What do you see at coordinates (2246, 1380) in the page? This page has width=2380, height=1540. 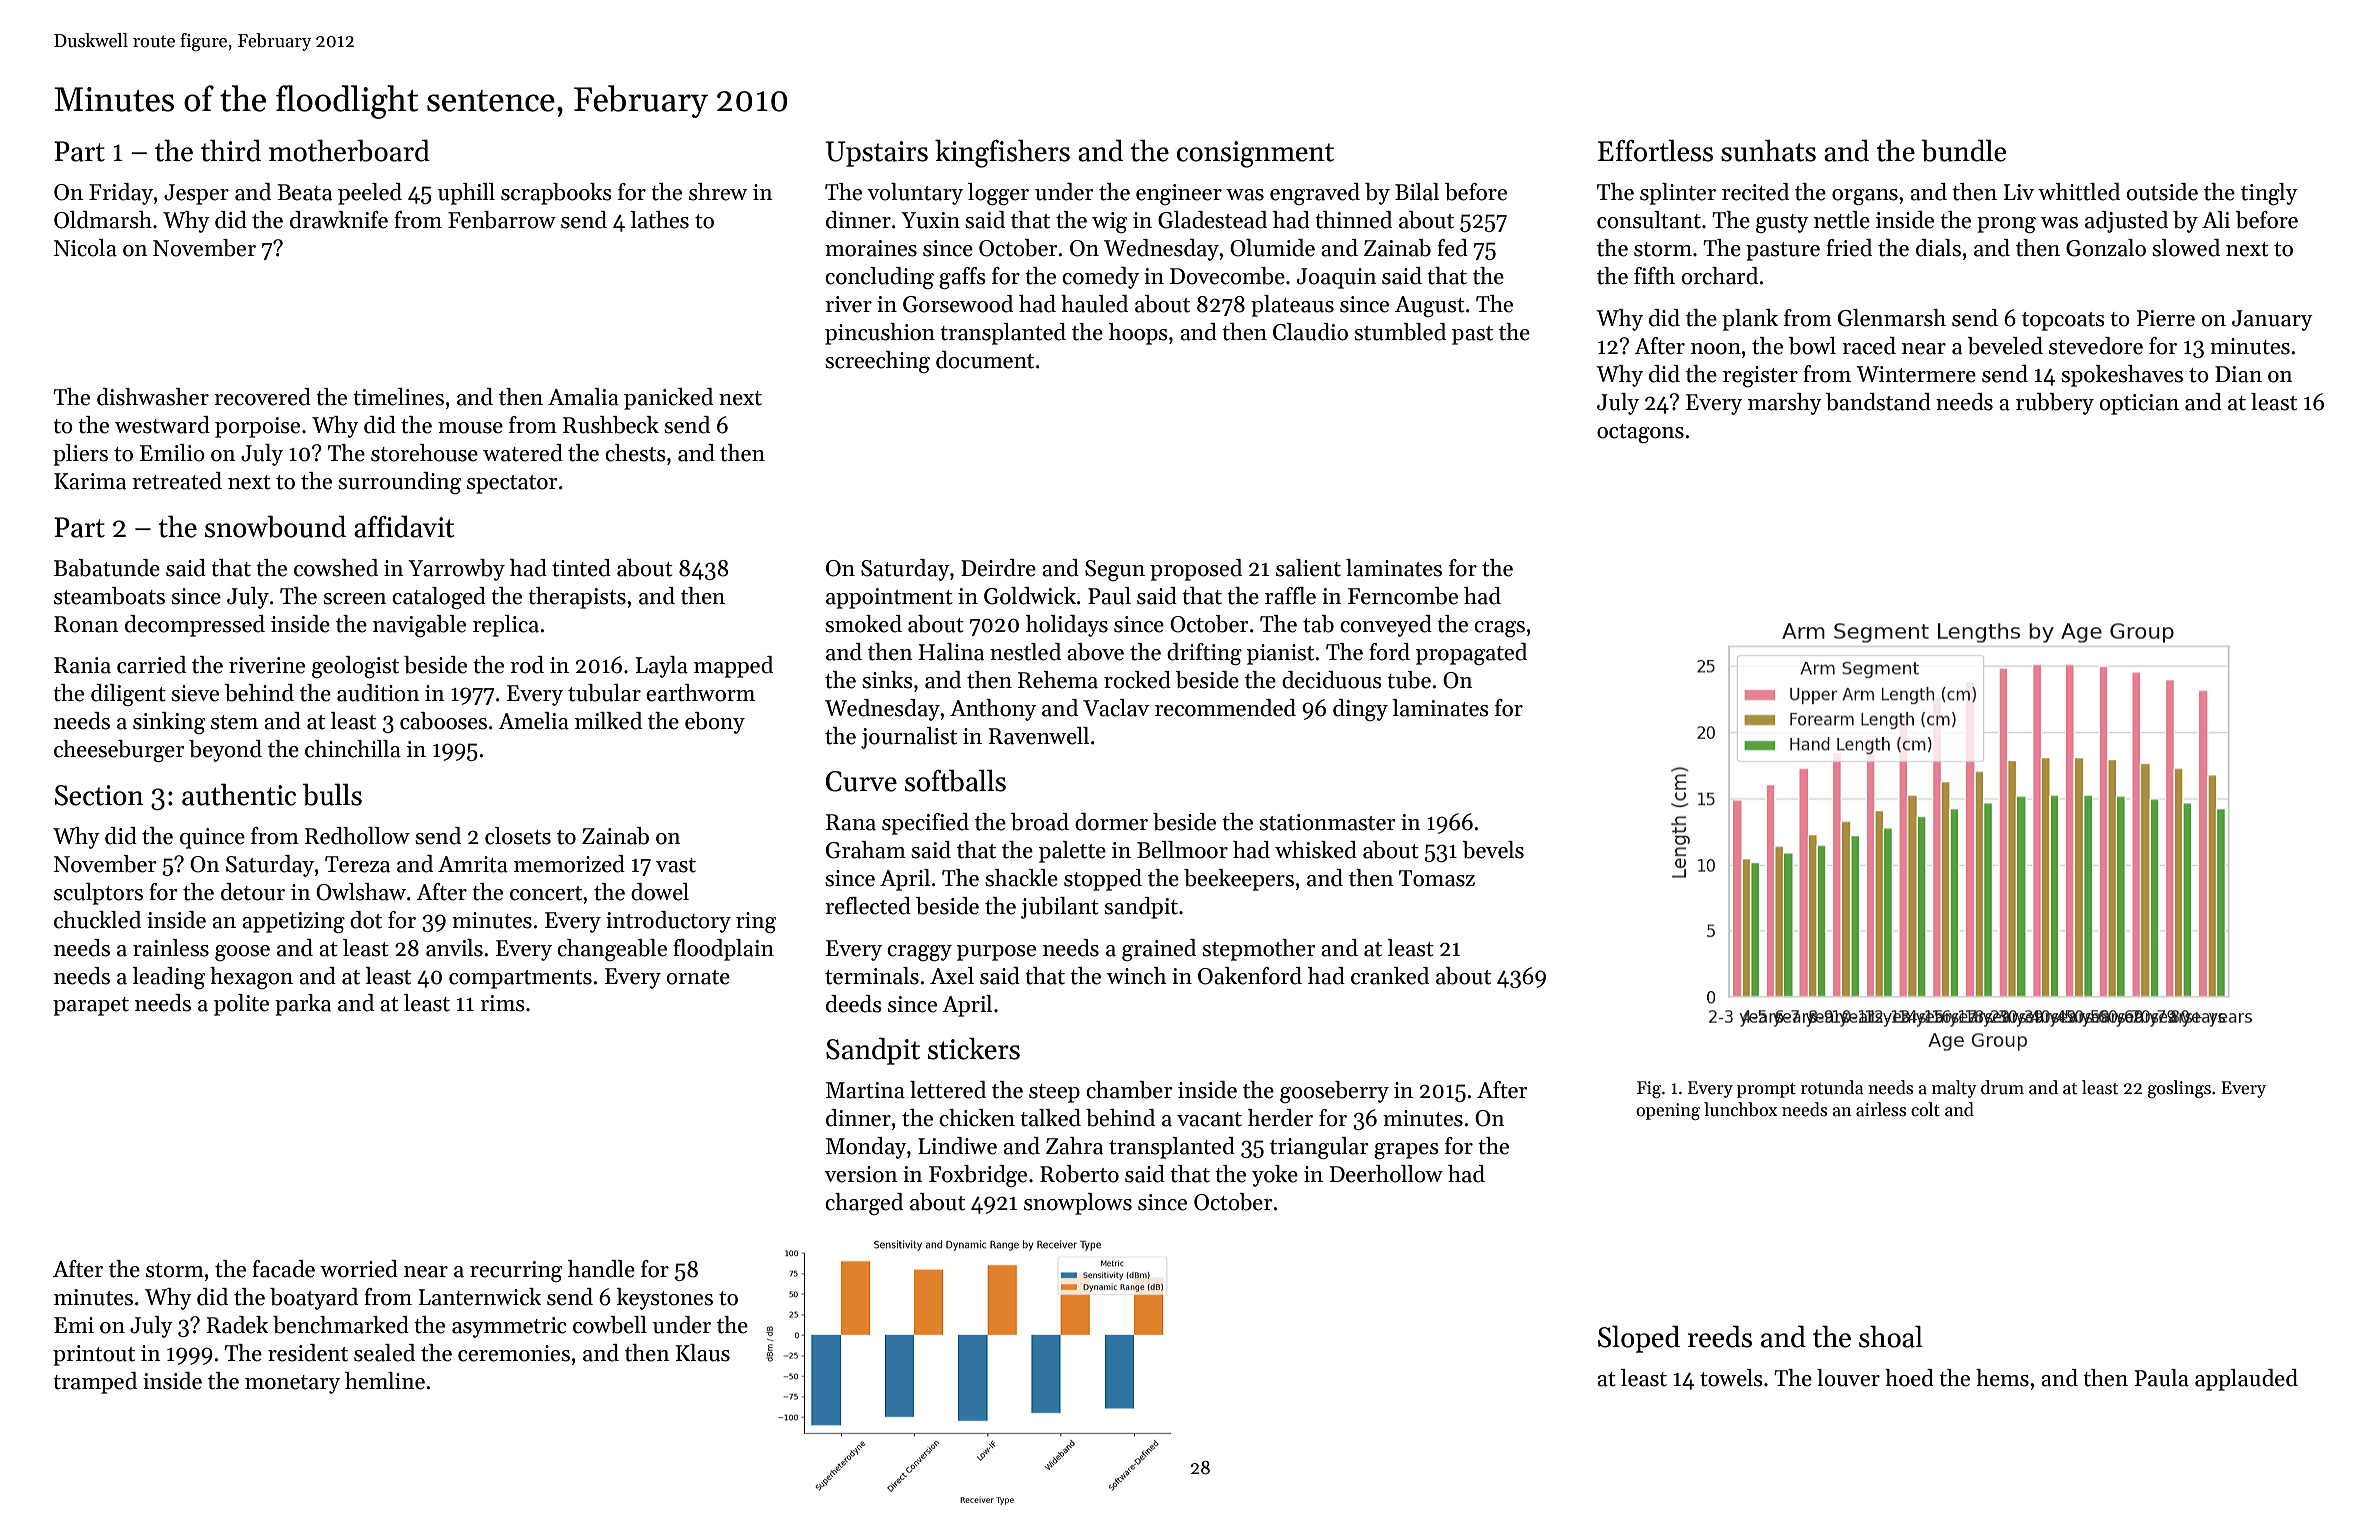 I see `applauded` at bounding box center [2246, 1380].
